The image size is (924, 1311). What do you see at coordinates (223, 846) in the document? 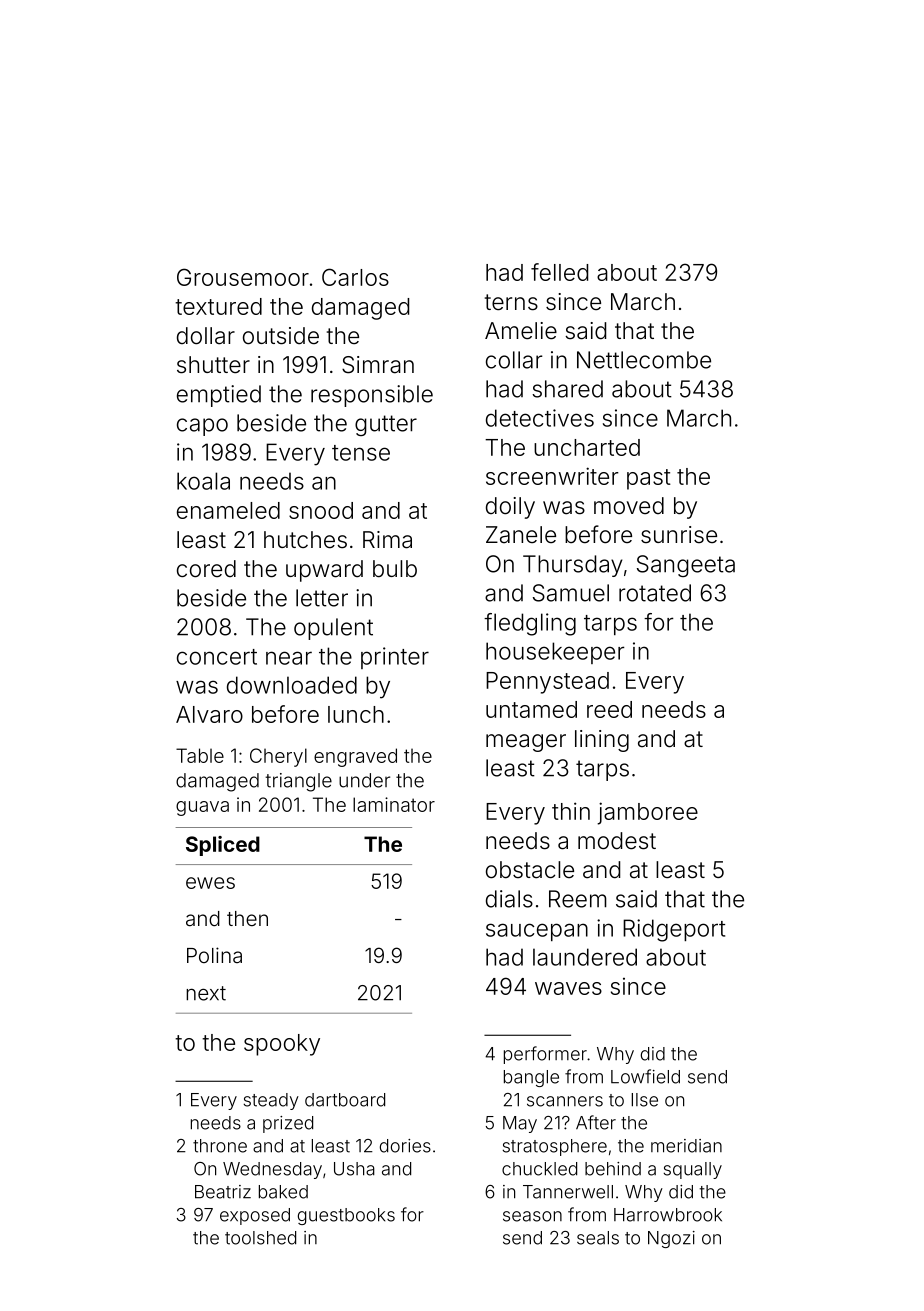
I see `Spliced` at bounding box center [223, 846].
